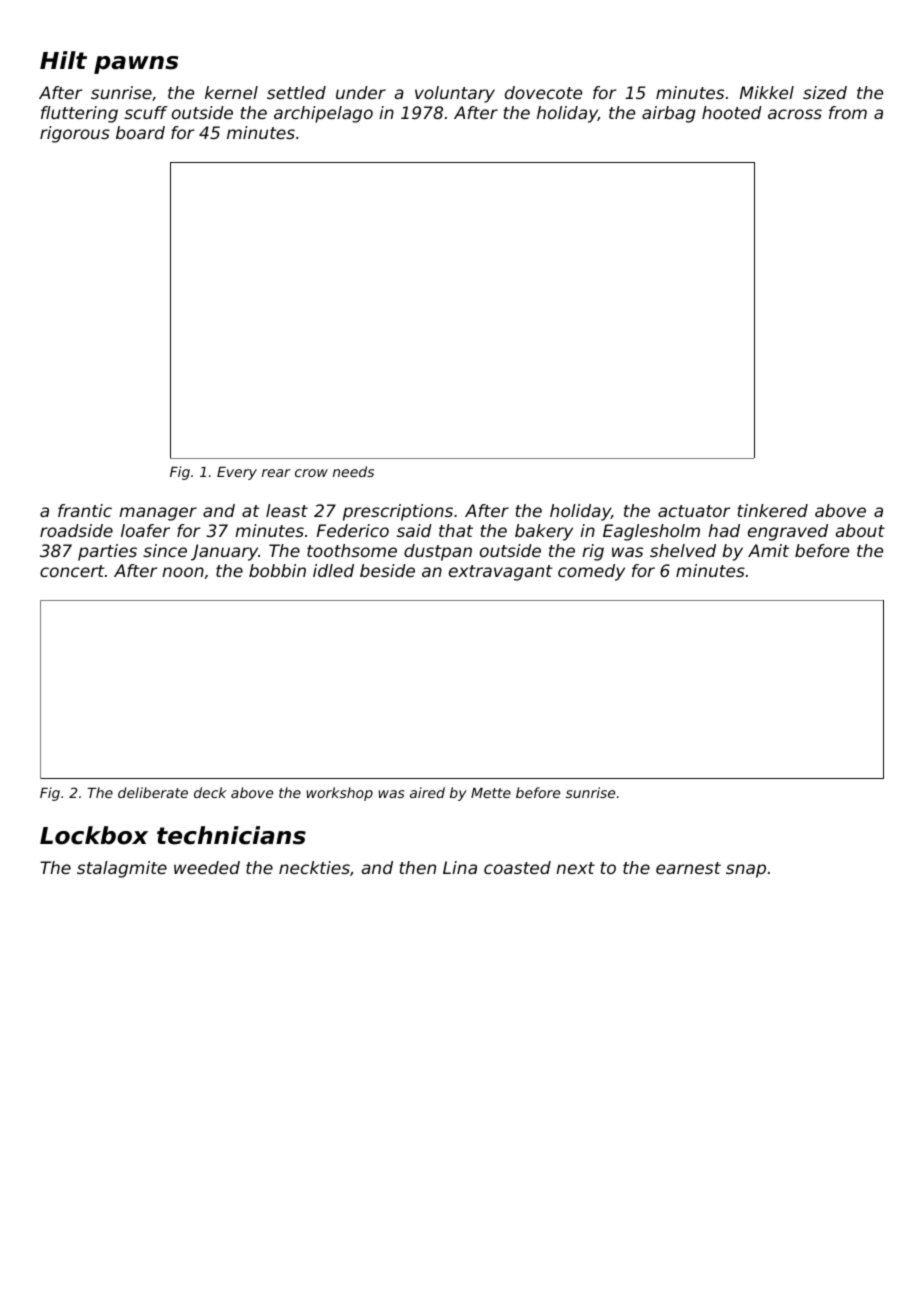 This page has width=924, height=1308. I want to click on concert, so click(72, 571).
